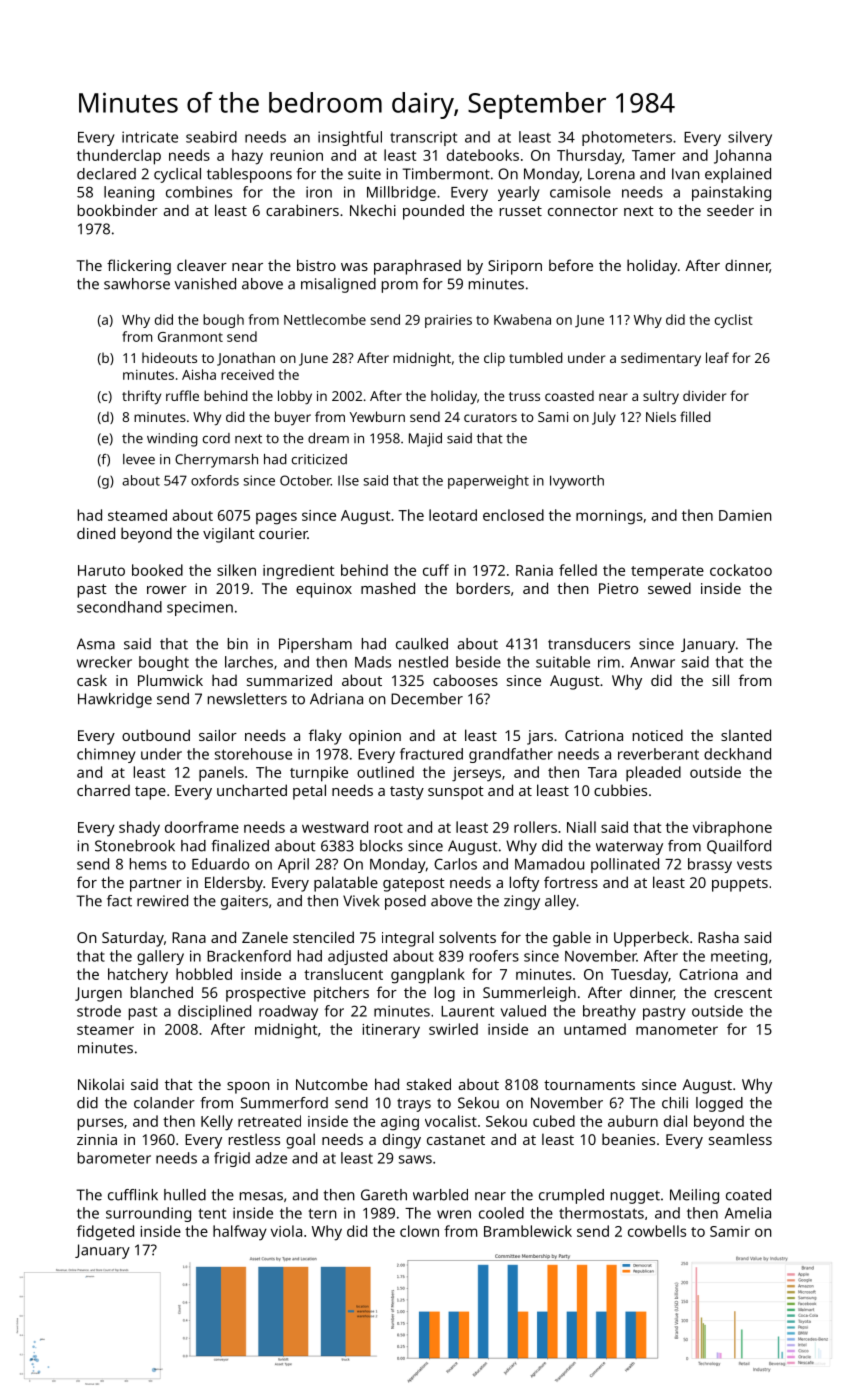  What do you see at coordinates (657, 1231) in the screenshot?
I see `cowbells` at bounding box center [657, 1231].
